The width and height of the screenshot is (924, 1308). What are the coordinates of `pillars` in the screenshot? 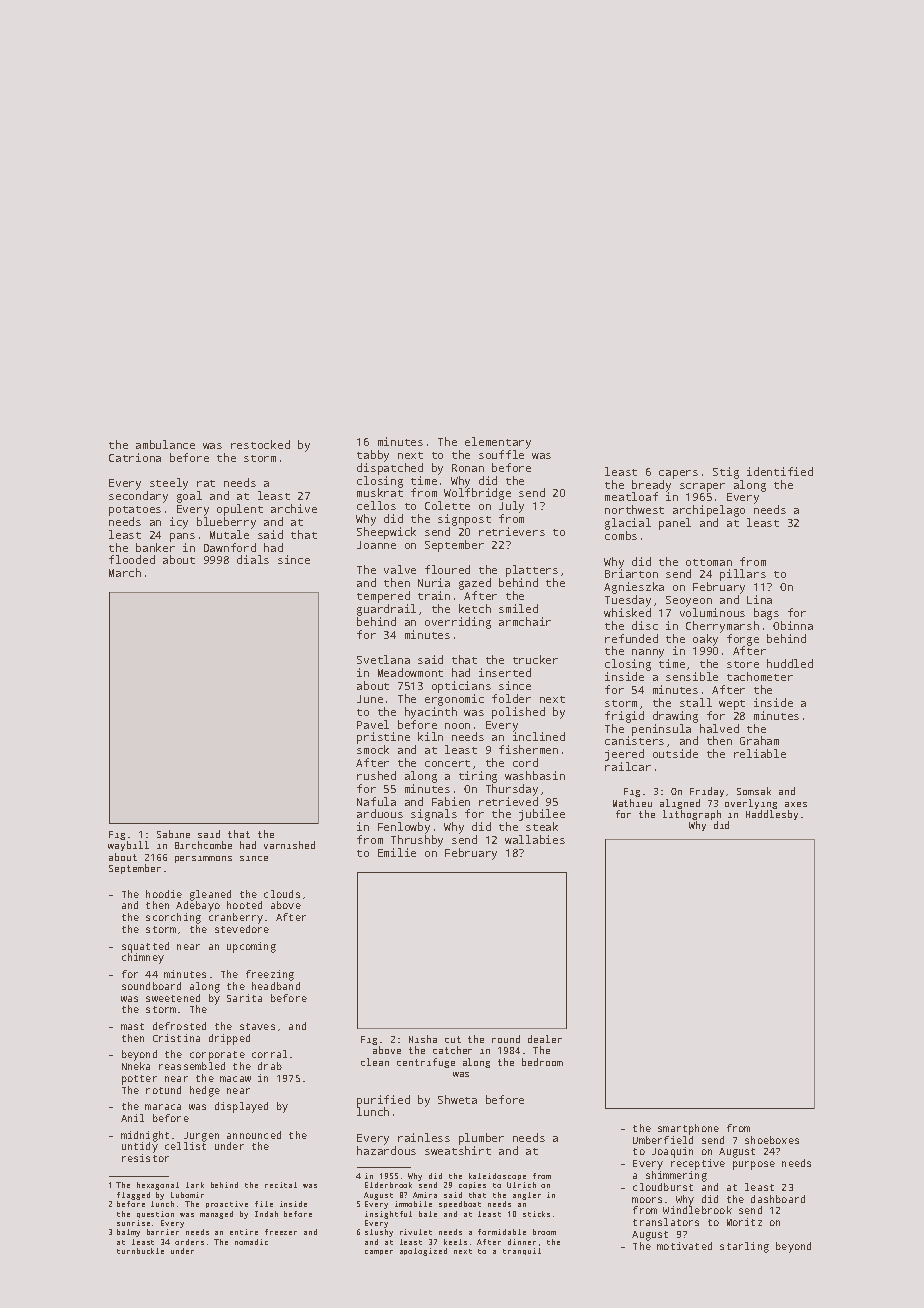 It's located at (743, 575).
